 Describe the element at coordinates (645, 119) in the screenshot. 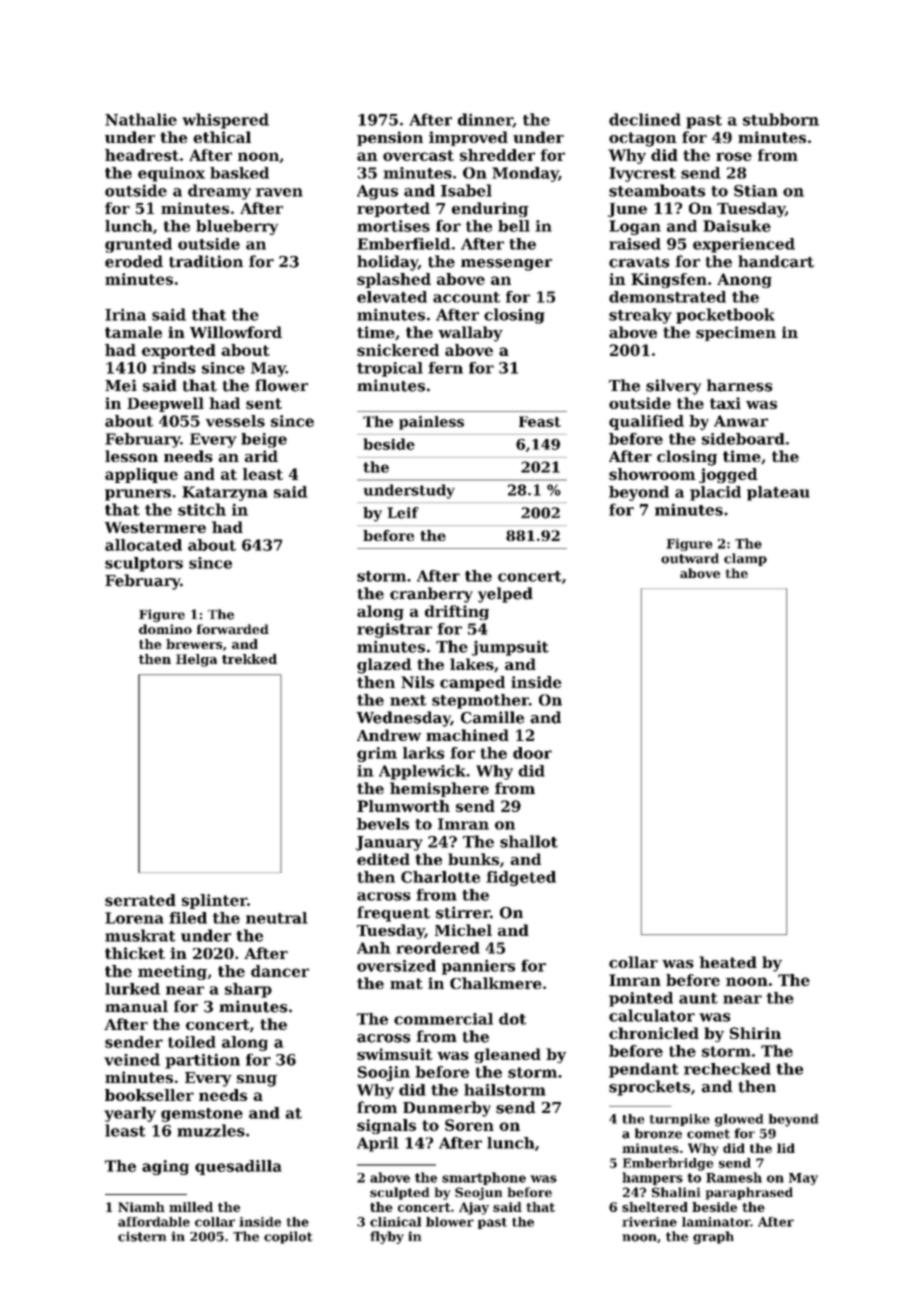

I see `declined` at that location.
